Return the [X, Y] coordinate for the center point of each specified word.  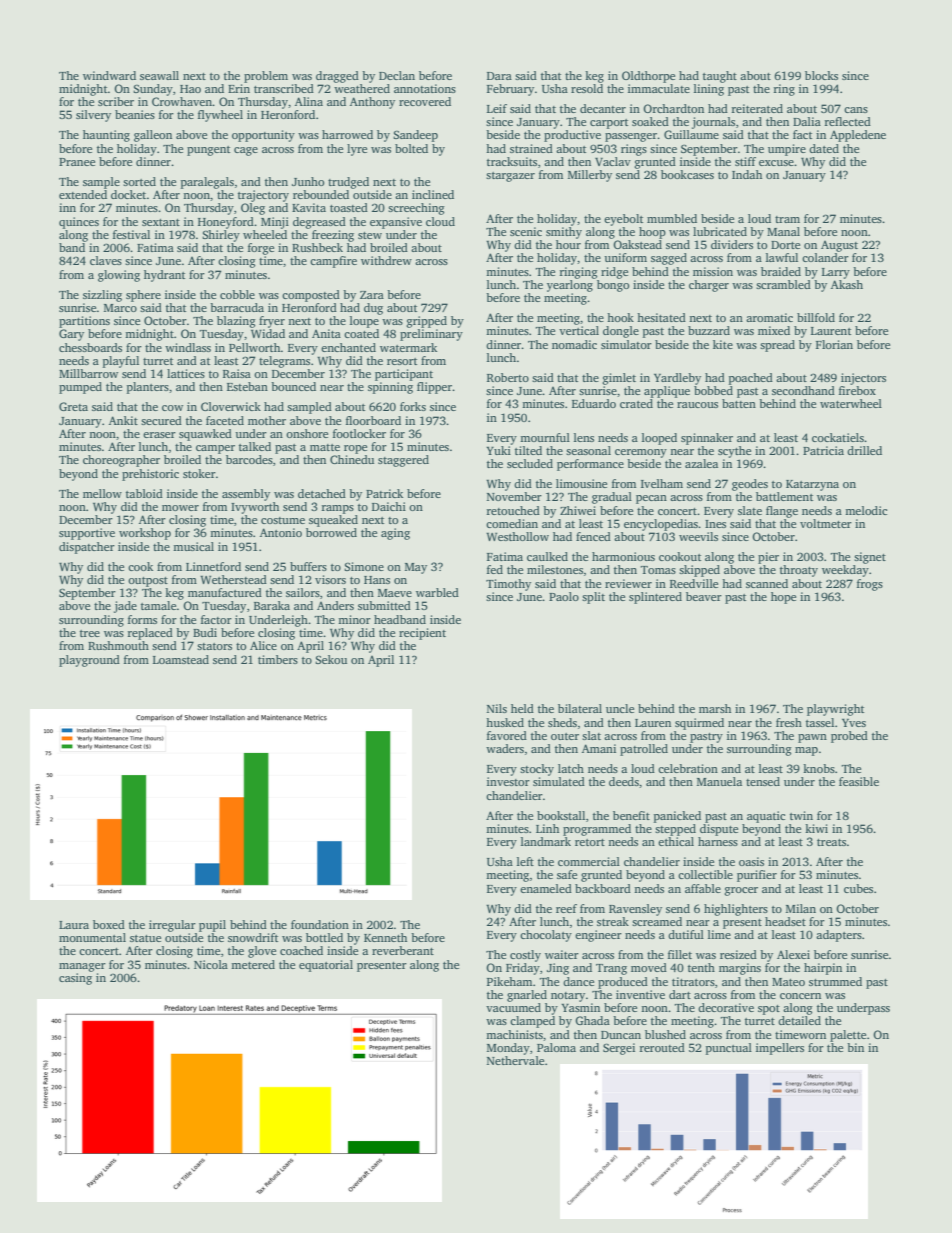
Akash [847, 284]
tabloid [144, 493]
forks [413, 406]
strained [531, 148]
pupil [212, 926]
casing [75, 979]
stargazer [510, 177]
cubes [858, 888]
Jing [558, 969]
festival [131, 234]
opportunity [263, 136]
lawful [782, 257]
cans [856, 110]
